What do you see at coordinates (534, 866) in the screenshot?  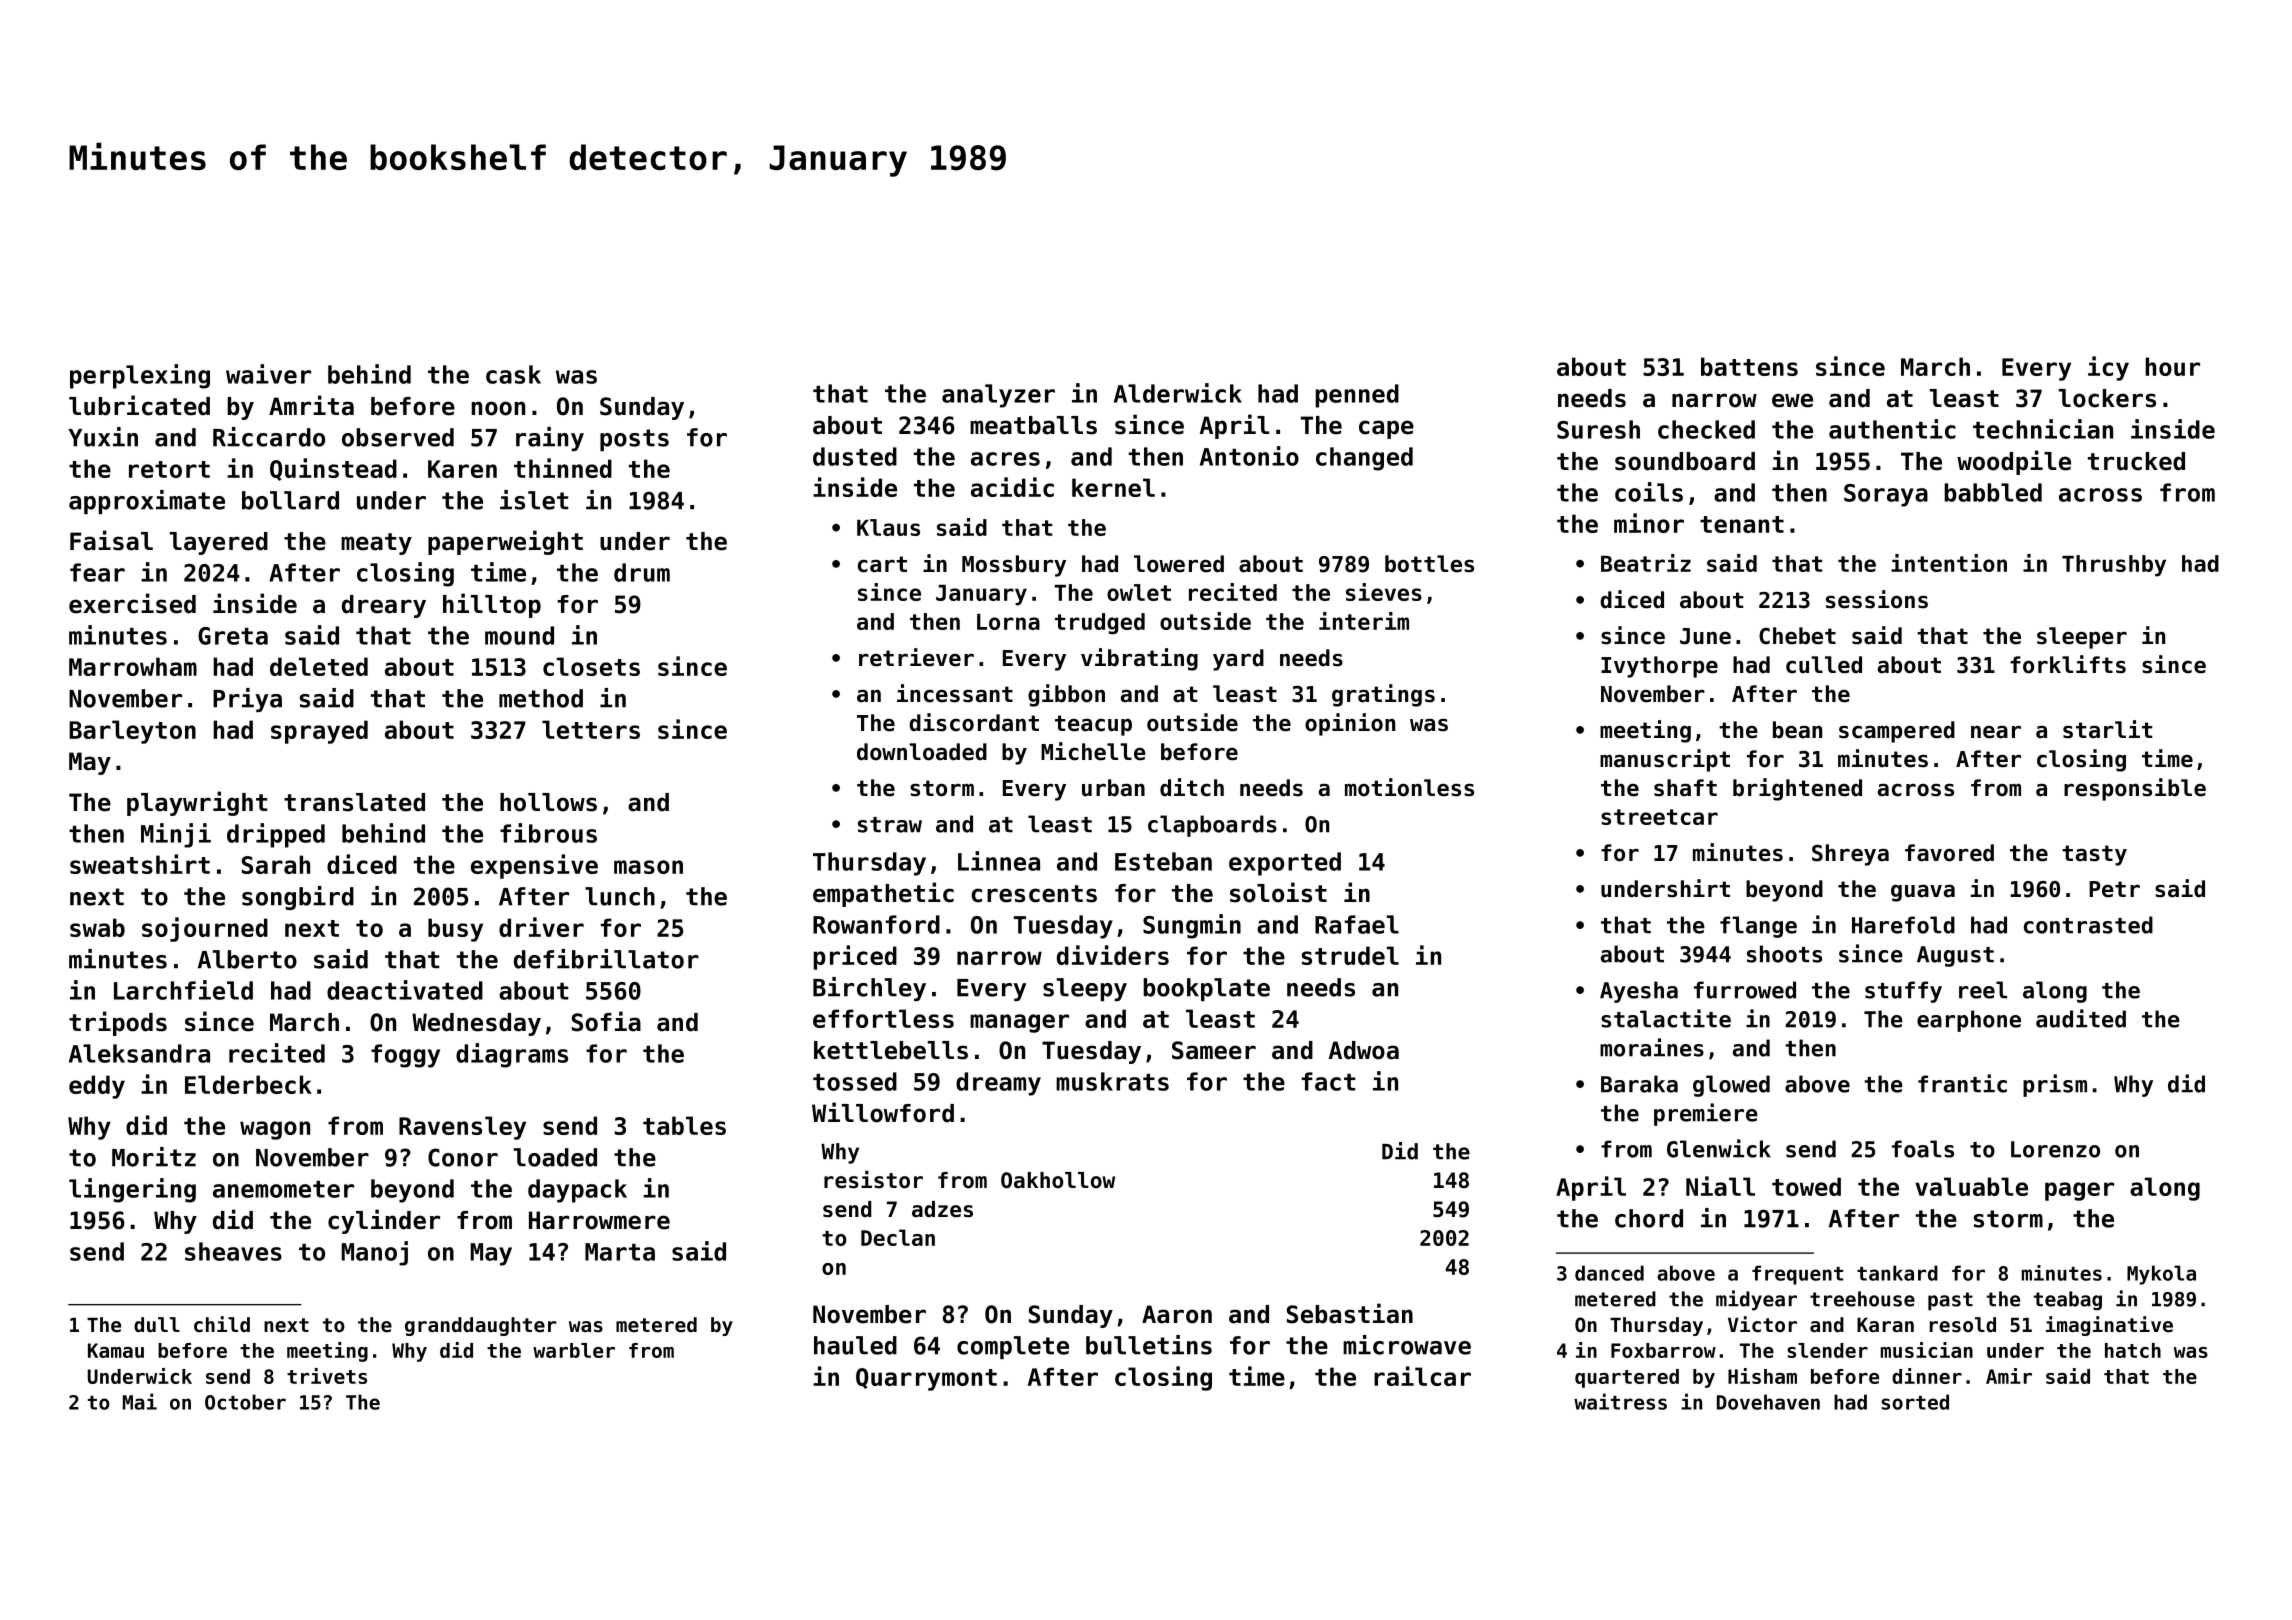 I see `expensive` at bounding box center [534, 866].
